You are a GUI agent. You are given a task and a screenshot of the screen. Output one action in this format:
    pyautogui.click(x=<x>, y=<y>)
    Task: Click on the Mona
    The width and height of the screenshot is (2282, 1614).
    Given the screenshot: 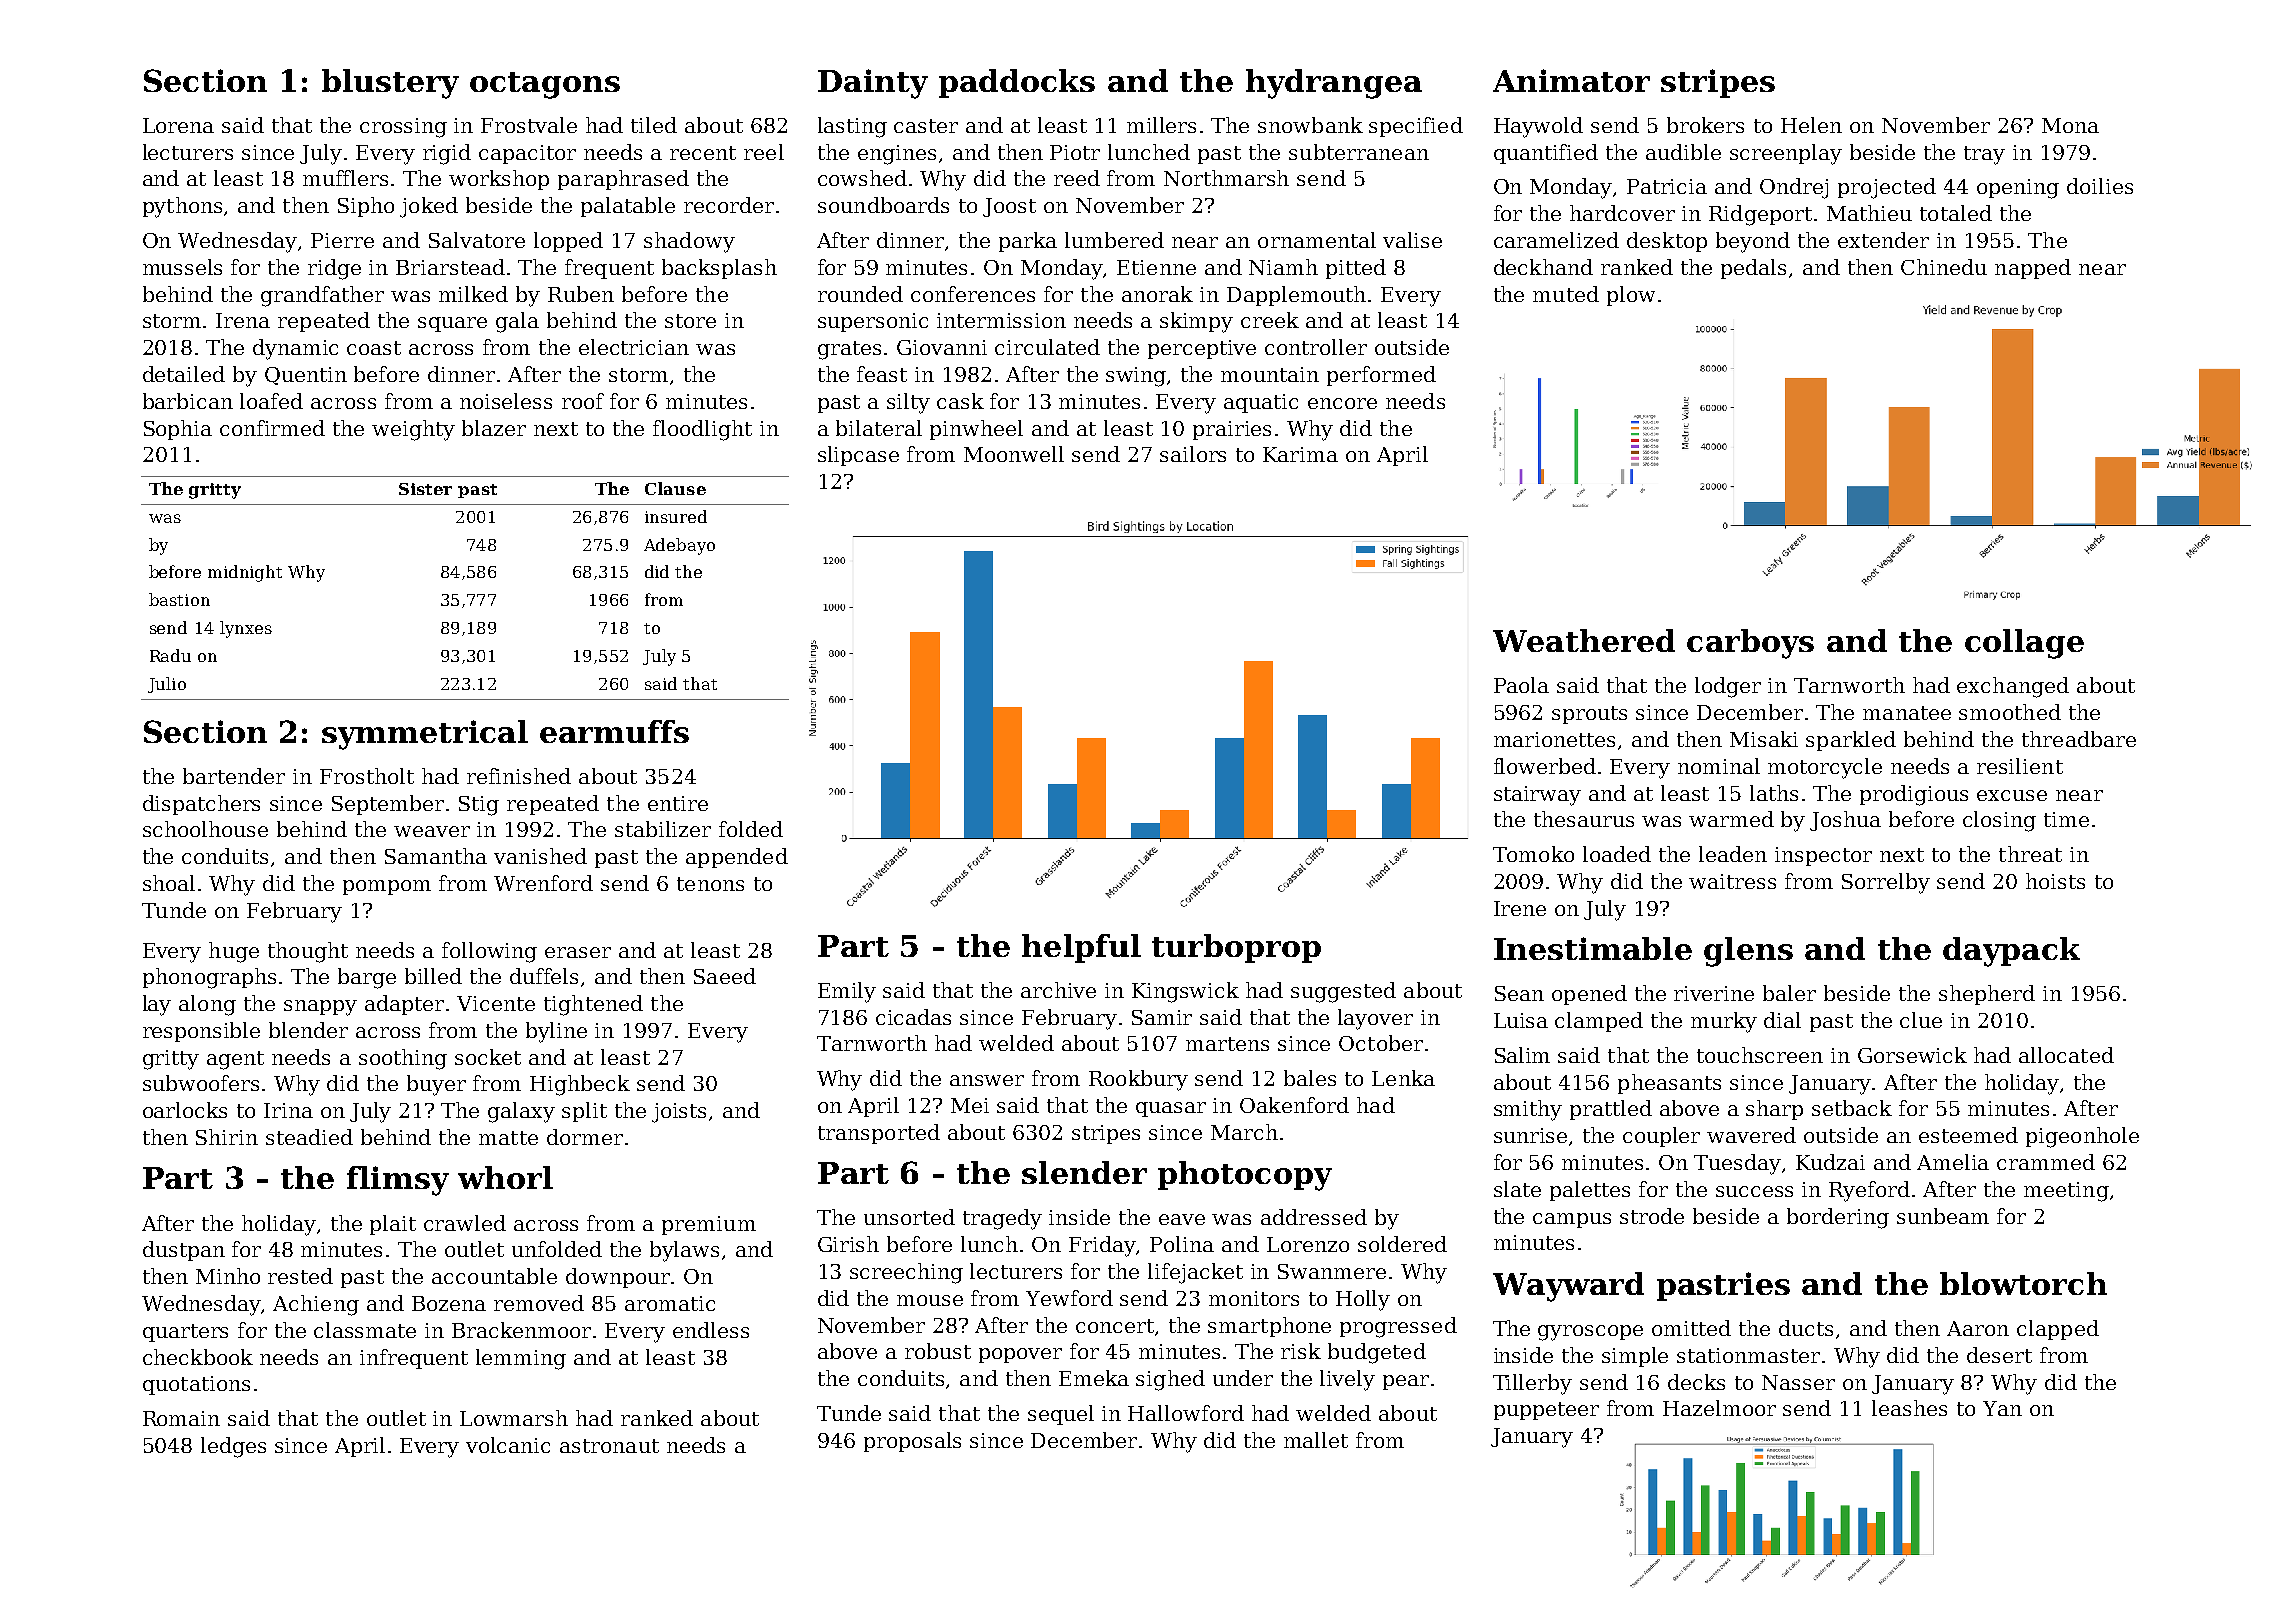 What is the action you would take?
    pyautogui.click(x=2070, y=125)
